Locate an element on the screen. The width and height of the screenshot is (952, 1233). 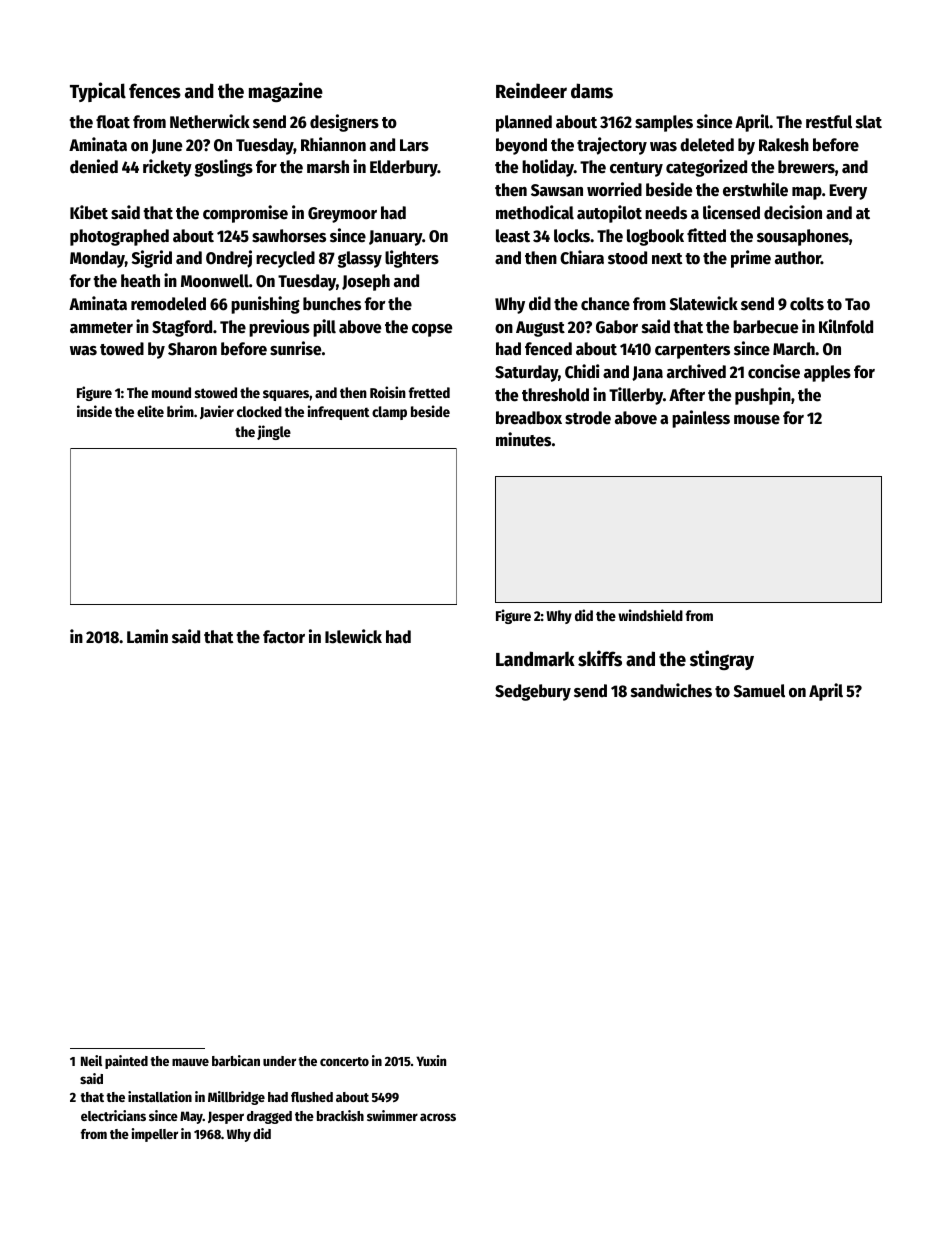
Lamin is located at coordinates (147, 636).
